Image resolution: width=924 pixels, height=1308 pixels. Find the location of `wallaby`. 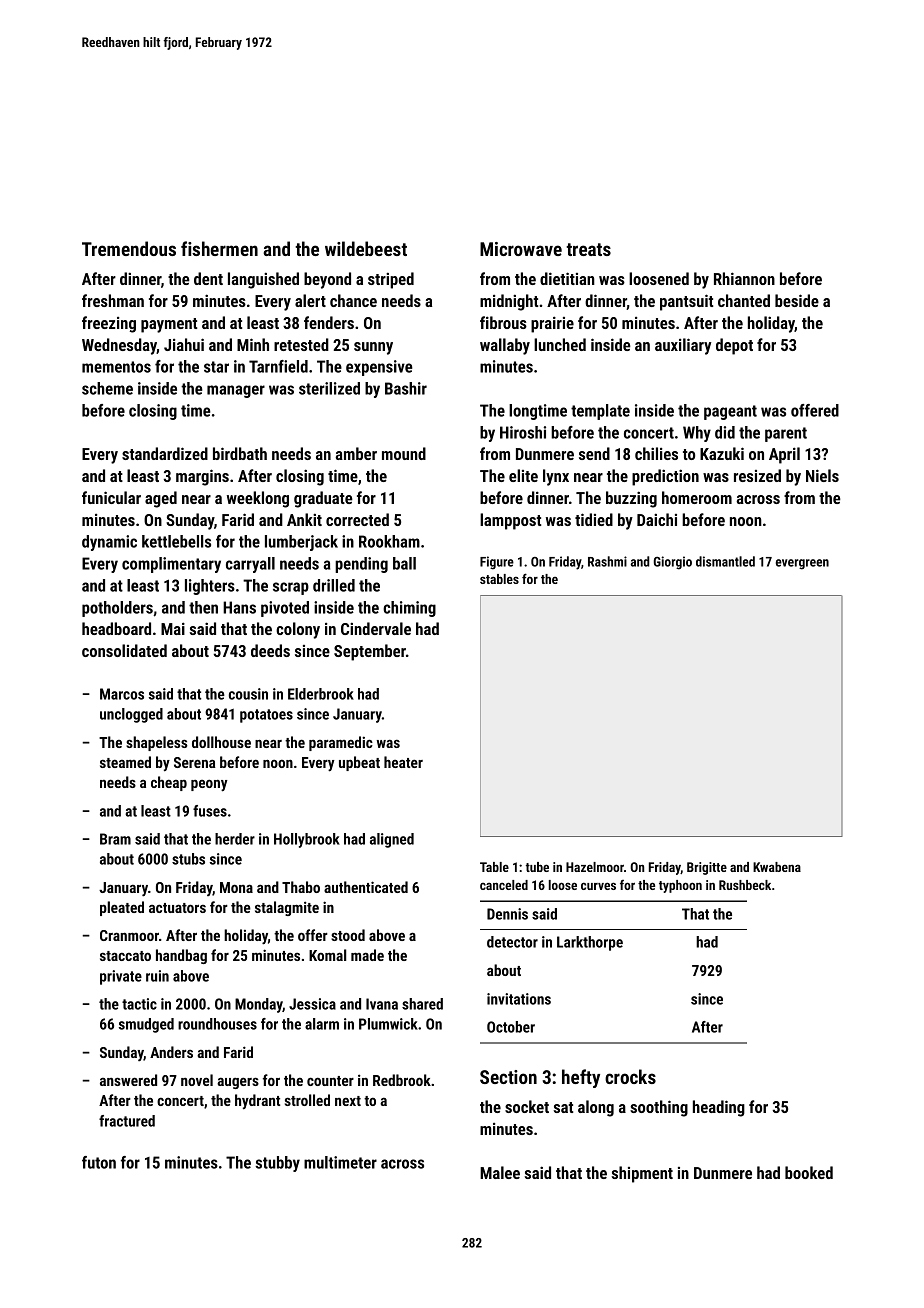

wallaby is located at coordinates (505, 346).
